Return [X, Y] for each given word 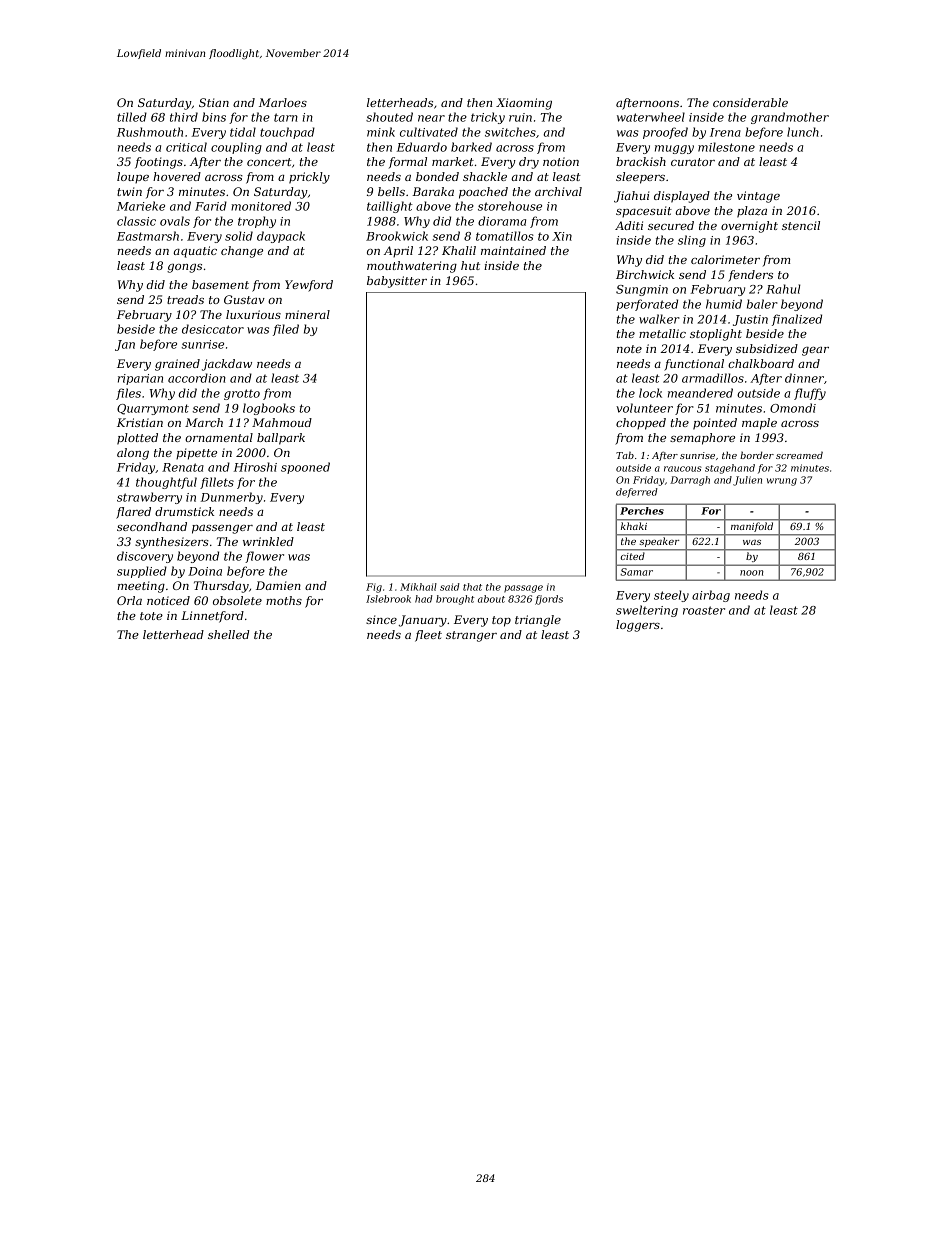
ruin [520, 117]
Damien [278, 585]
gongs [184, 268]
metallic [662, 333]
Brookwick [397, 236]
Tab [625, 455]
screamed [799, 455]
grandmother [790, 118]
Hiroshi [255, 467]
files [128, 394]
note [629, 349]
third [184, 117]
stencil [801, 225]
